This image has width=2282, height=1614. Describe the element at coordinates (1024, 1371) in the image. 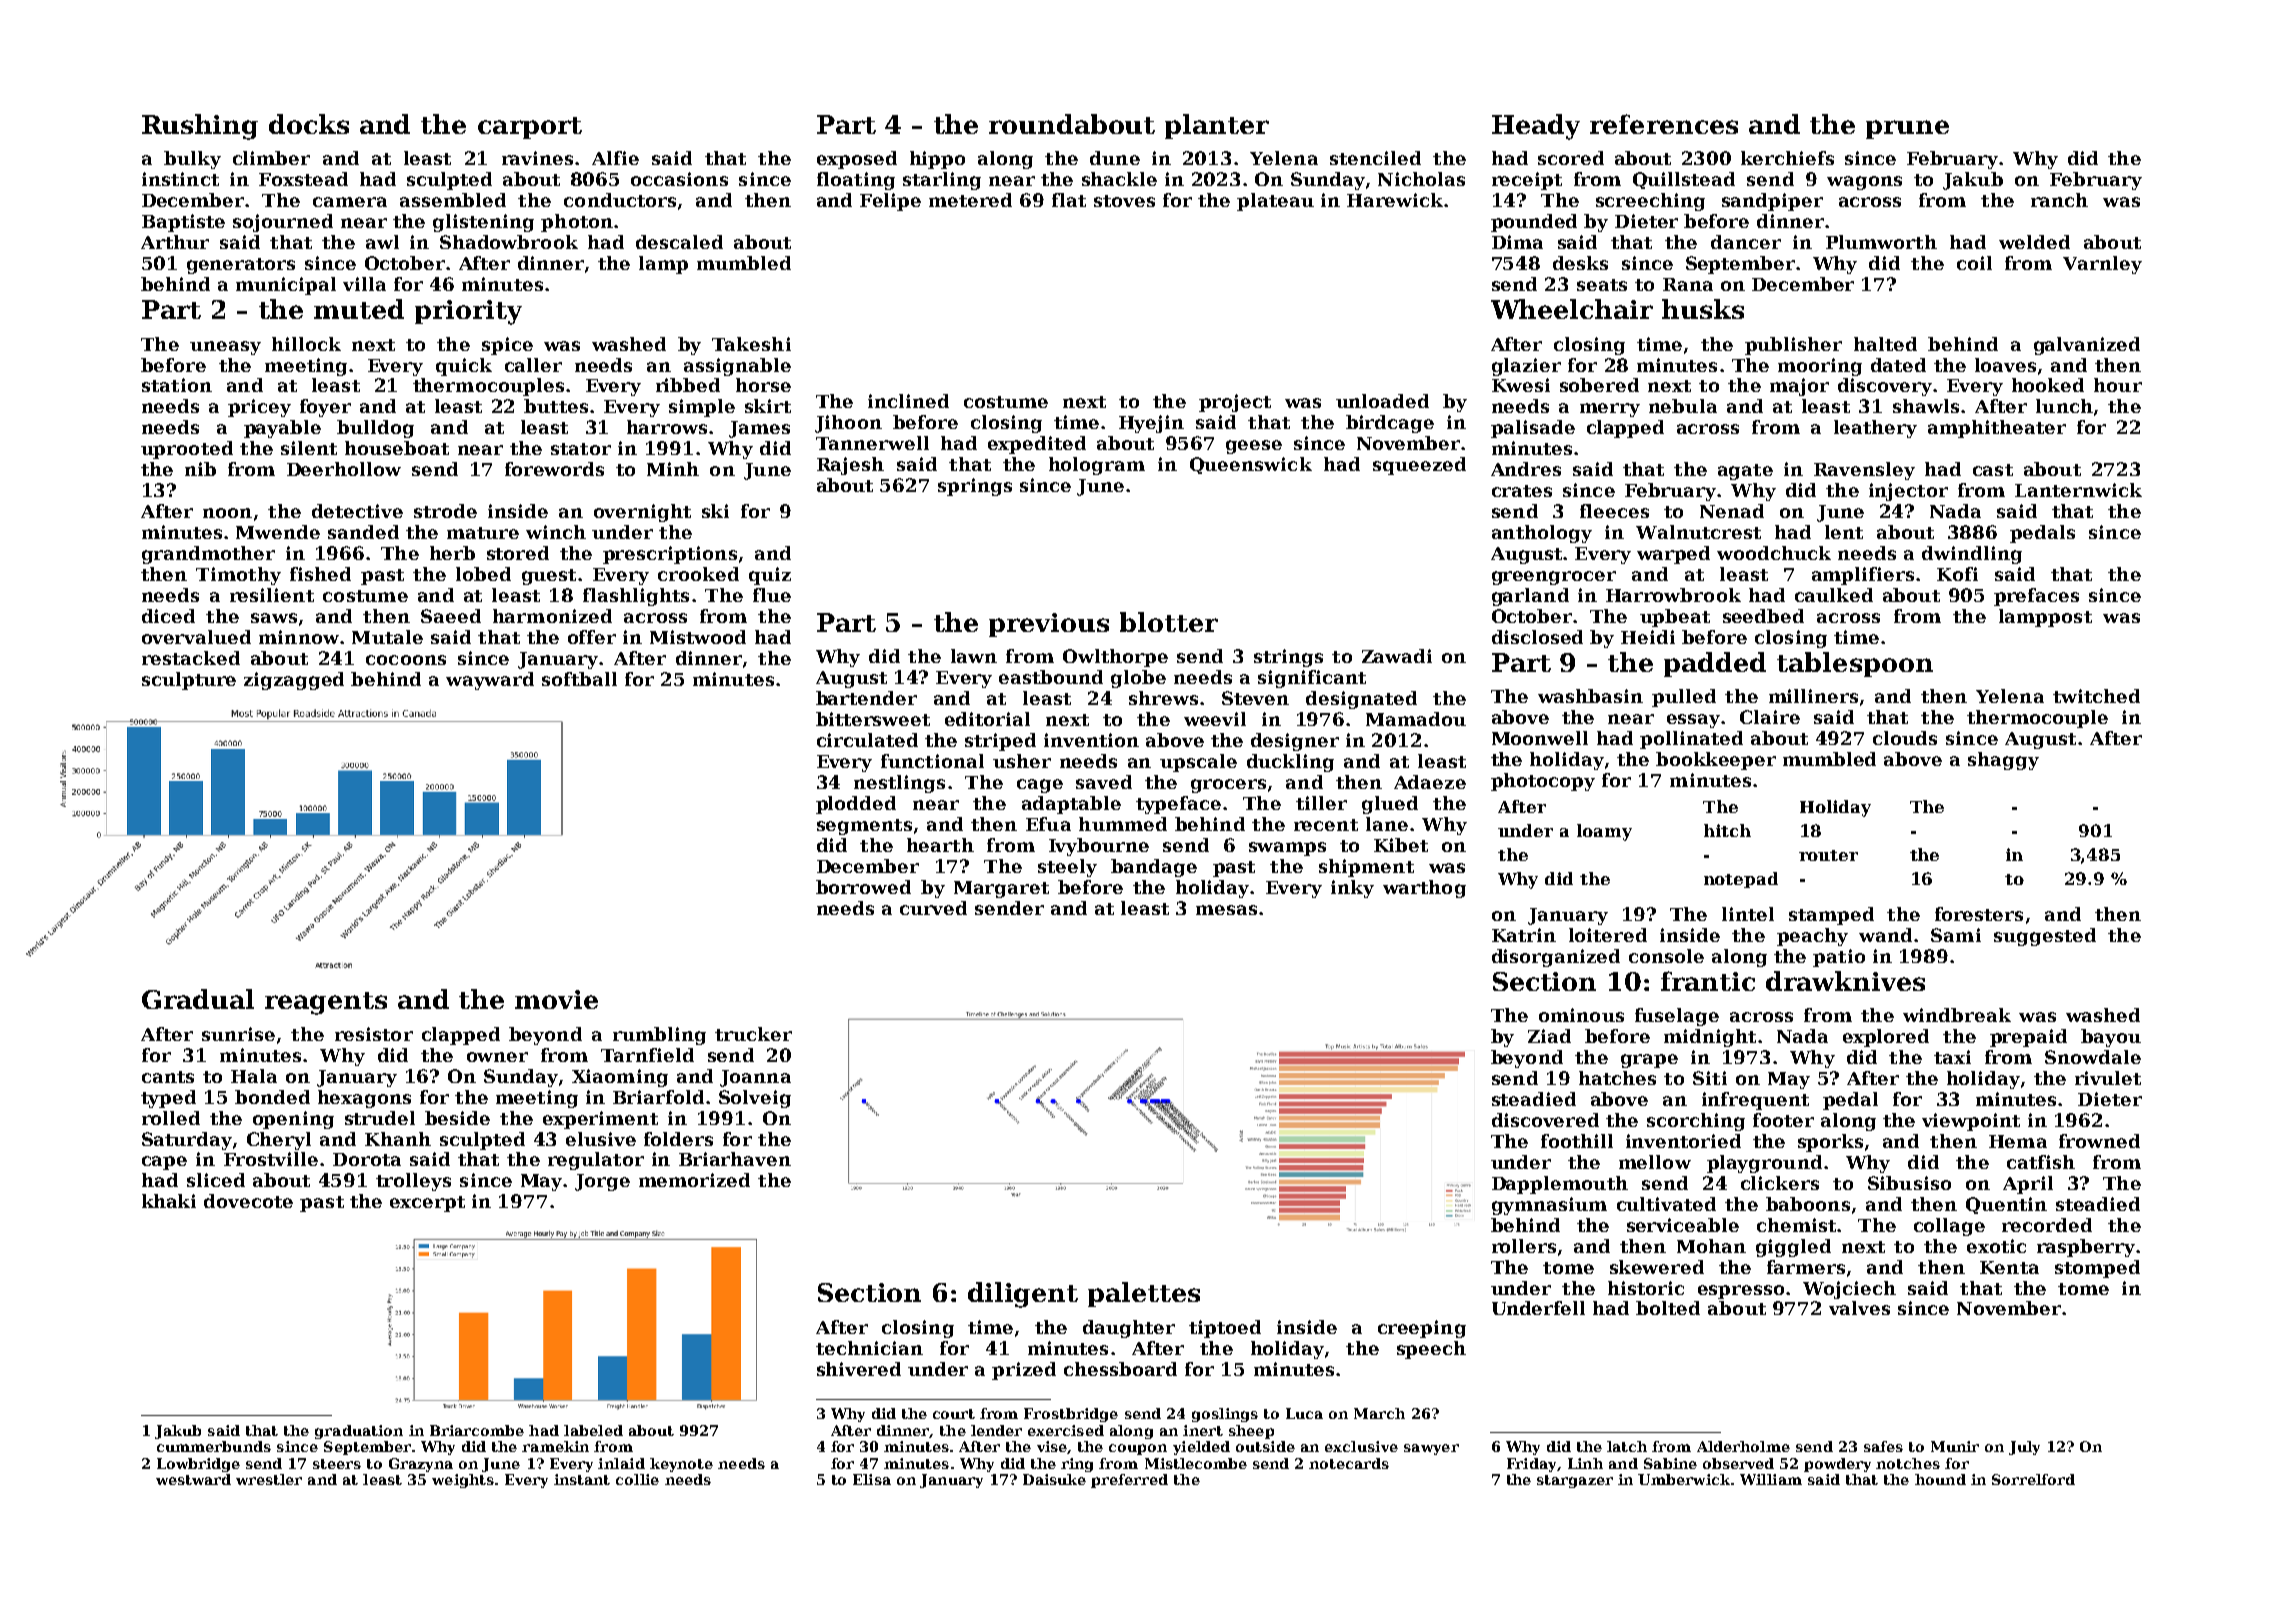

I see `prized` at that location.
